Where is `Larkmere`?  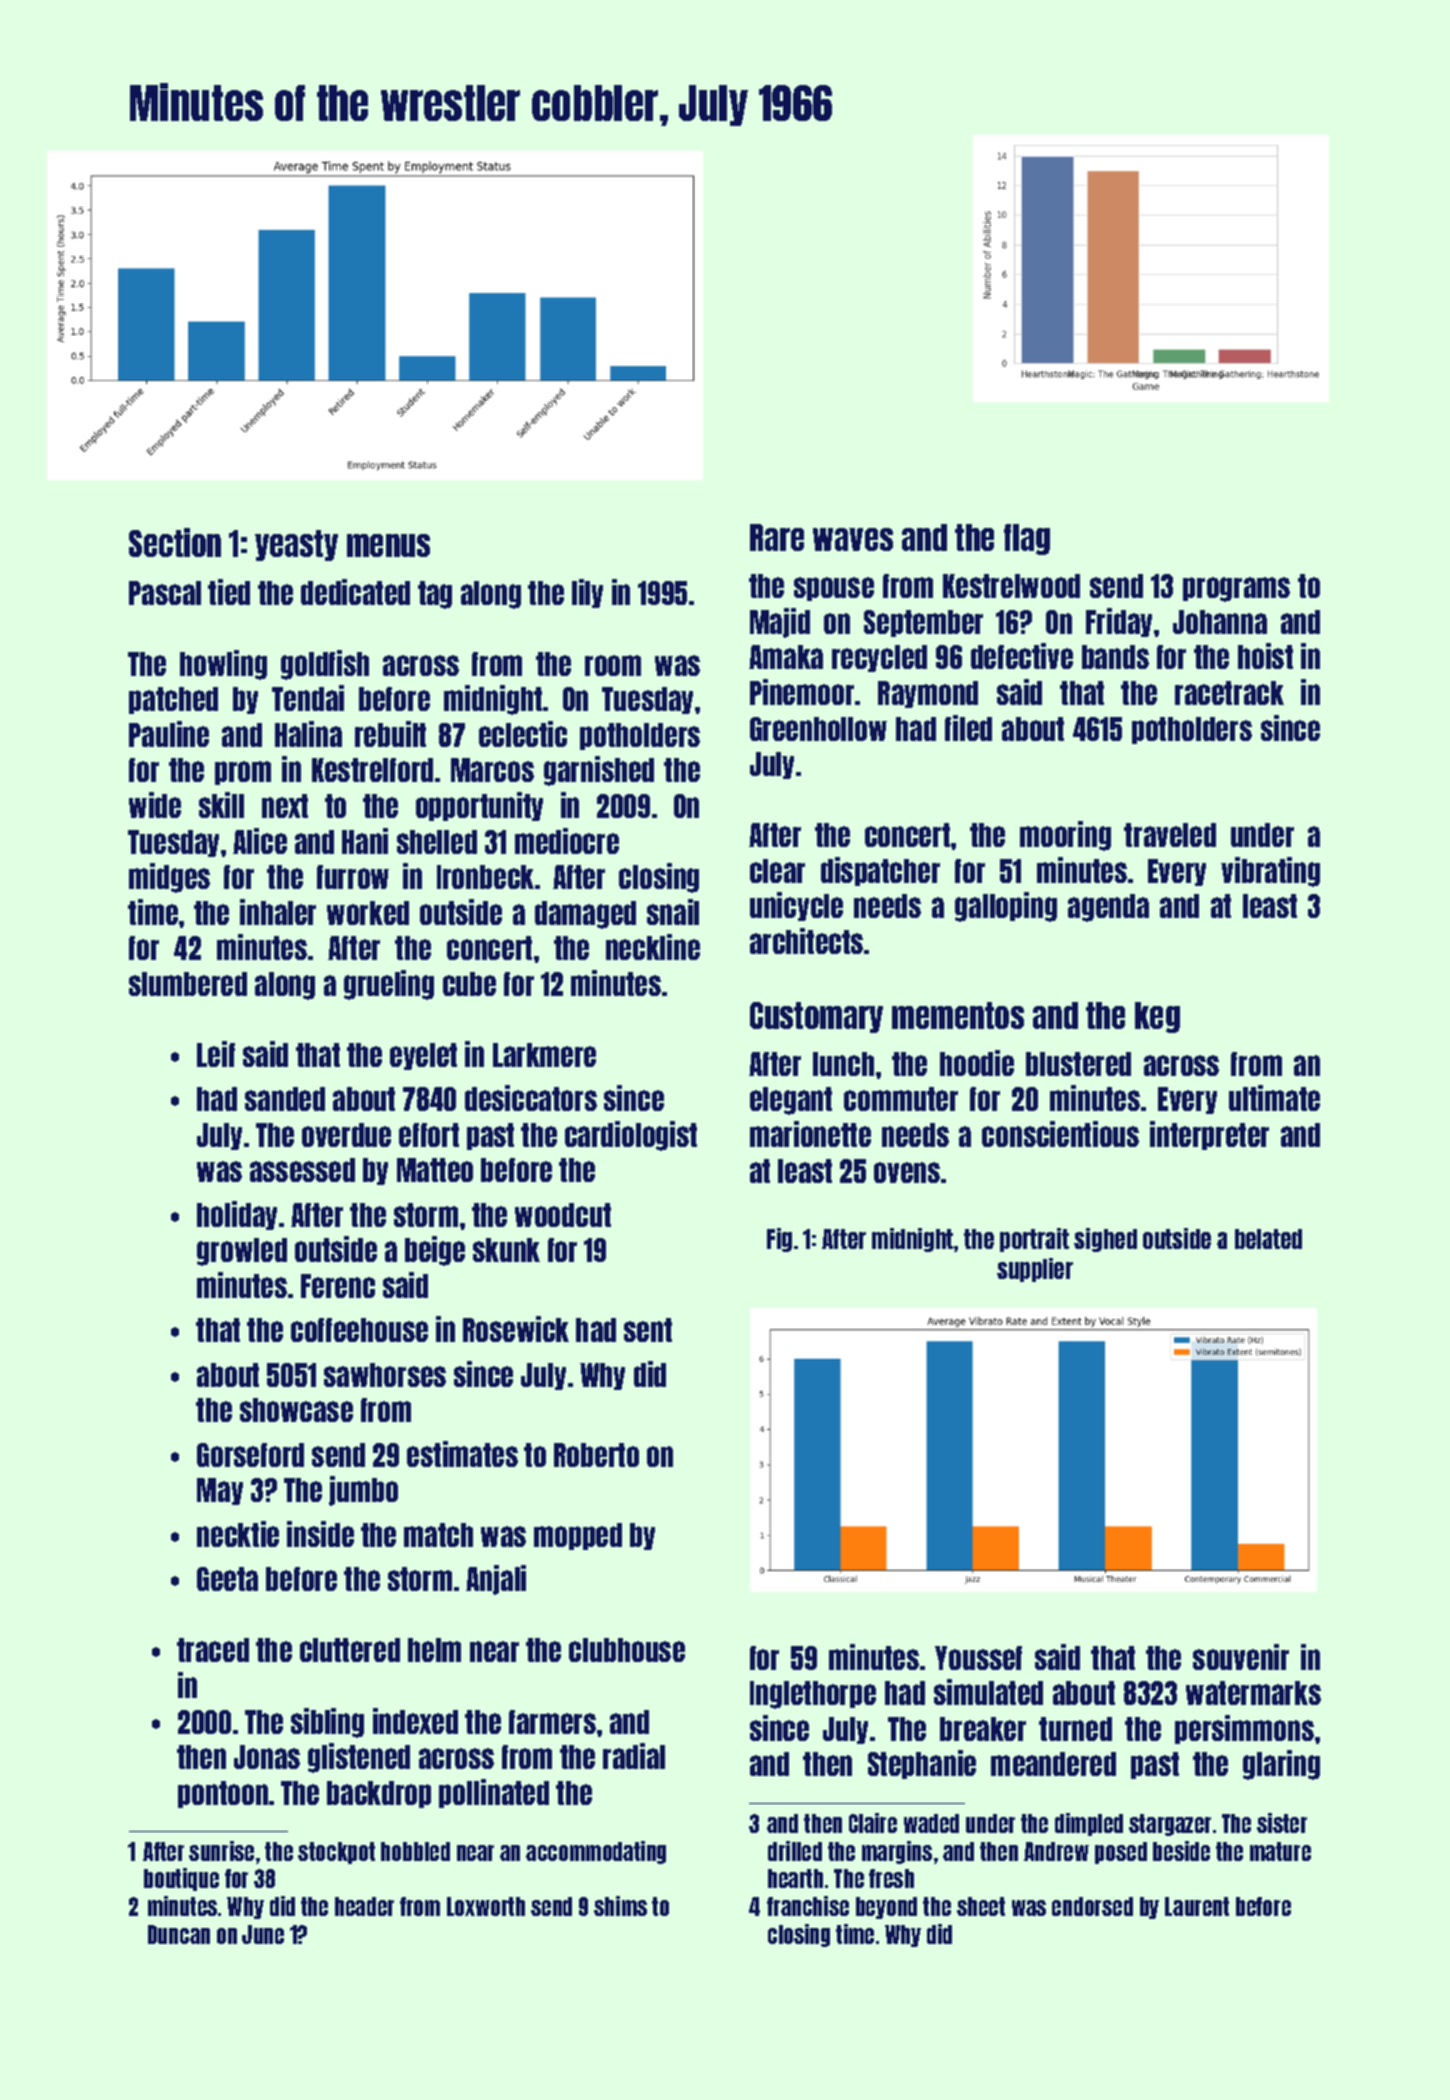 Larkmere is located at coordinates (544, 1055).
